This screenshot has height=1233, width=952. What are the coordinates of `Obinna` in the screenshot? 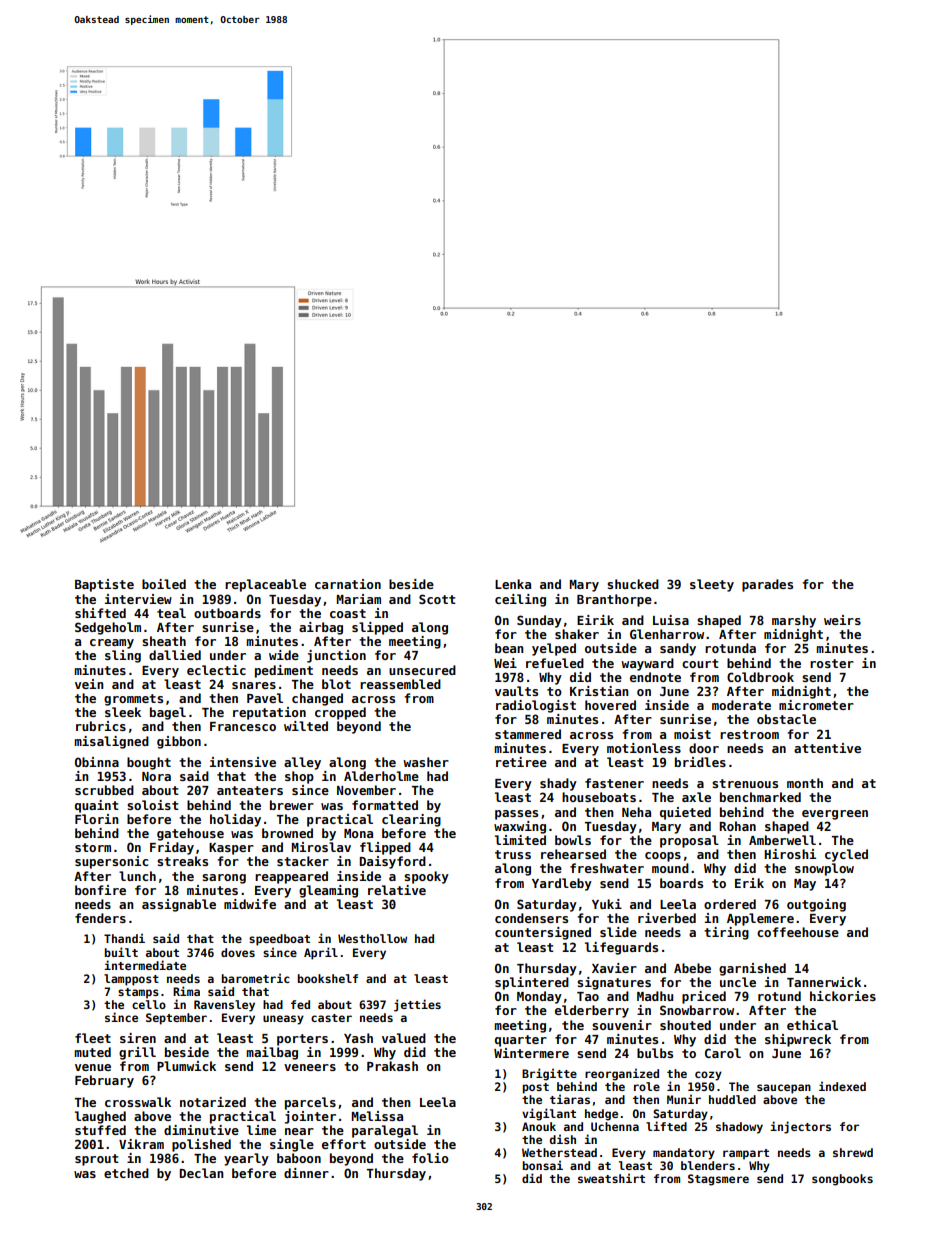 It's located at (97, 762).
